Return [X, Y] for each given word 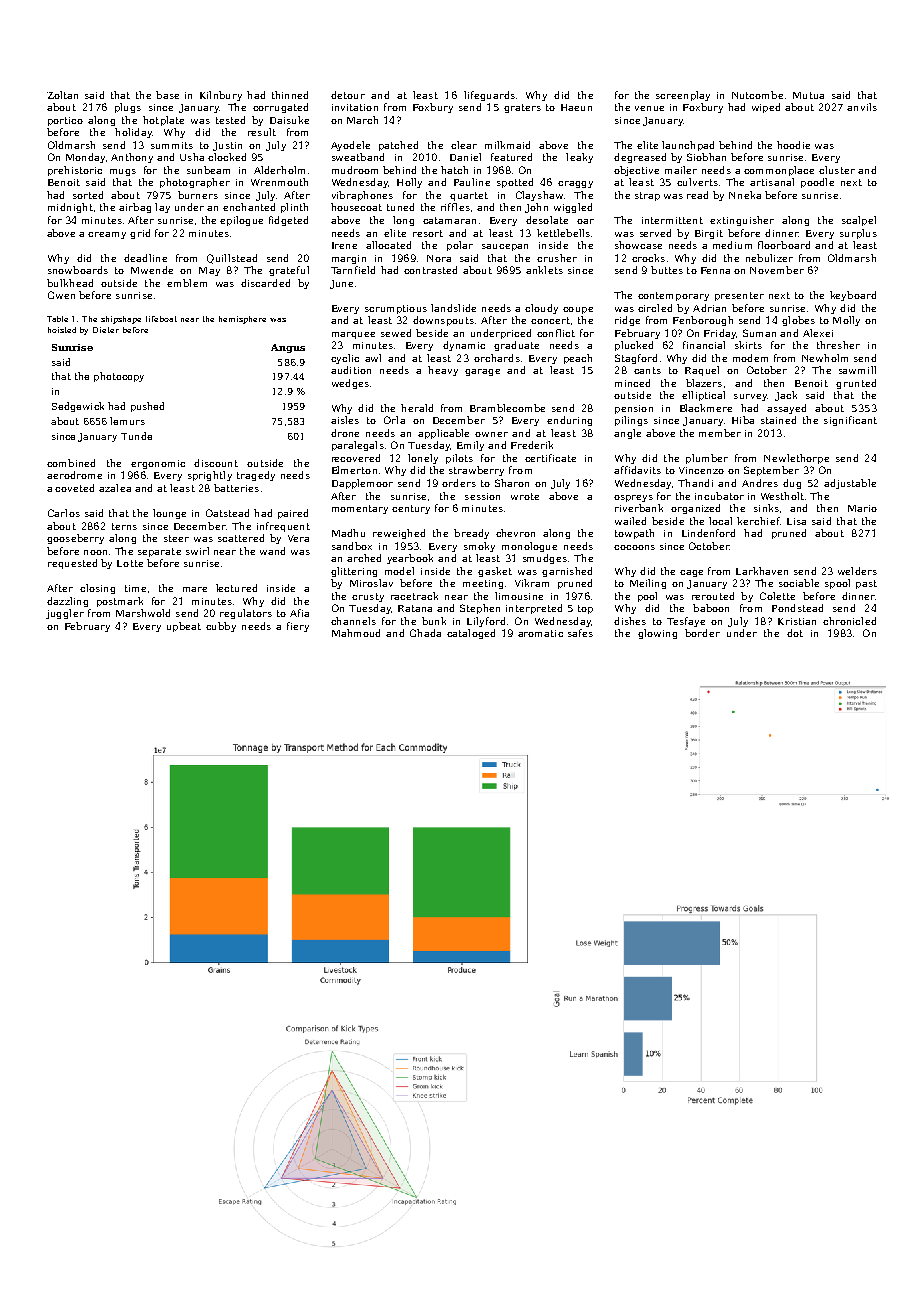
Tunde [136, 436]
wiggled [573, 208]
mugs [123, 172]
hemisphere [242, 320]
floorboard [784, 245]
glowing [657, 634]
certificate [550, 458]
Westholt [782, 496]
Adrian [709, 308]
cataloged [471, 634]
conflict [556, 333]
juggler [65, 614]
